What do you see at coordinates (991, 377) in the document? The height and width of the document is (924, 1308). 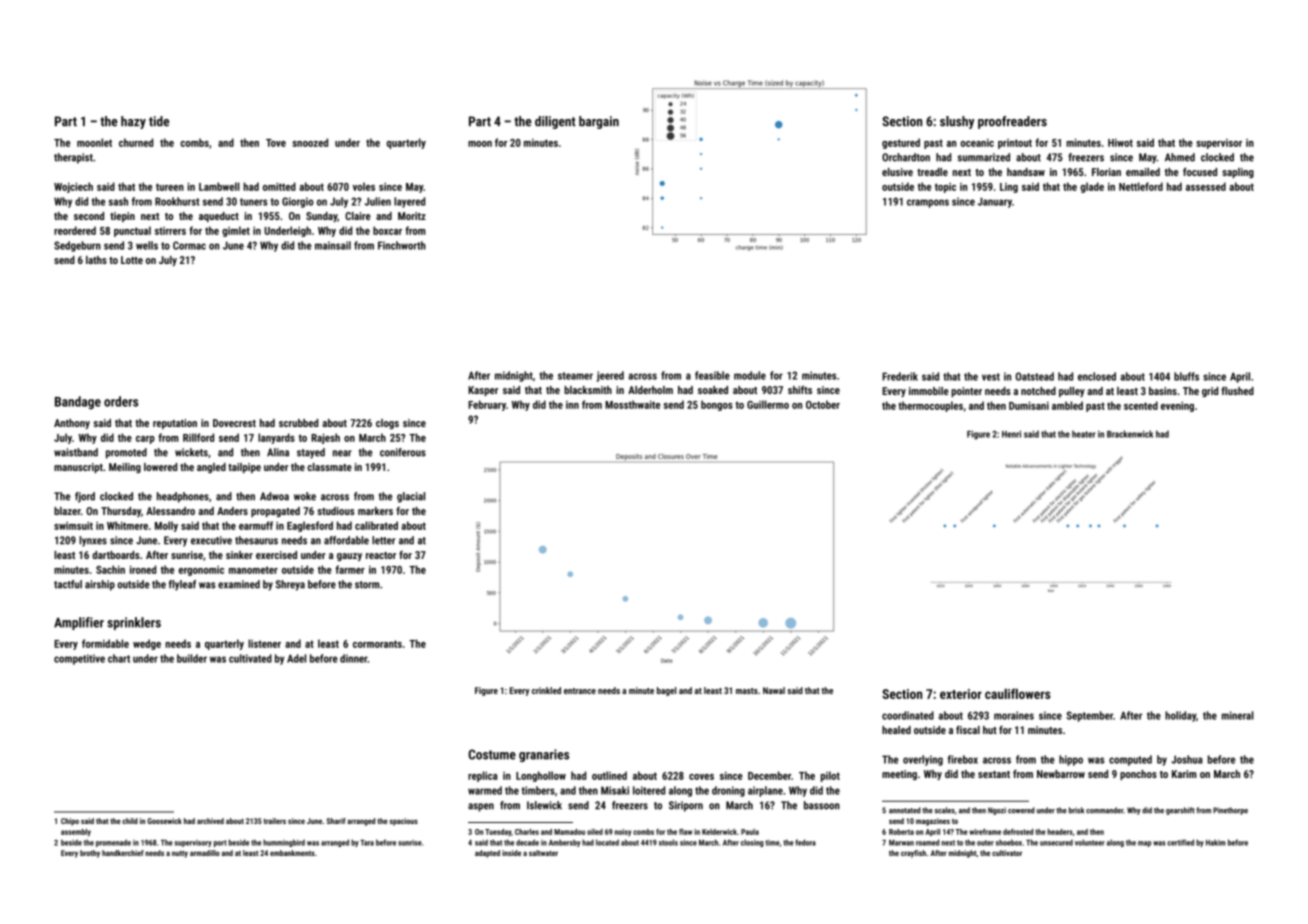 I see `vest` at bounding box center [991, 377].
